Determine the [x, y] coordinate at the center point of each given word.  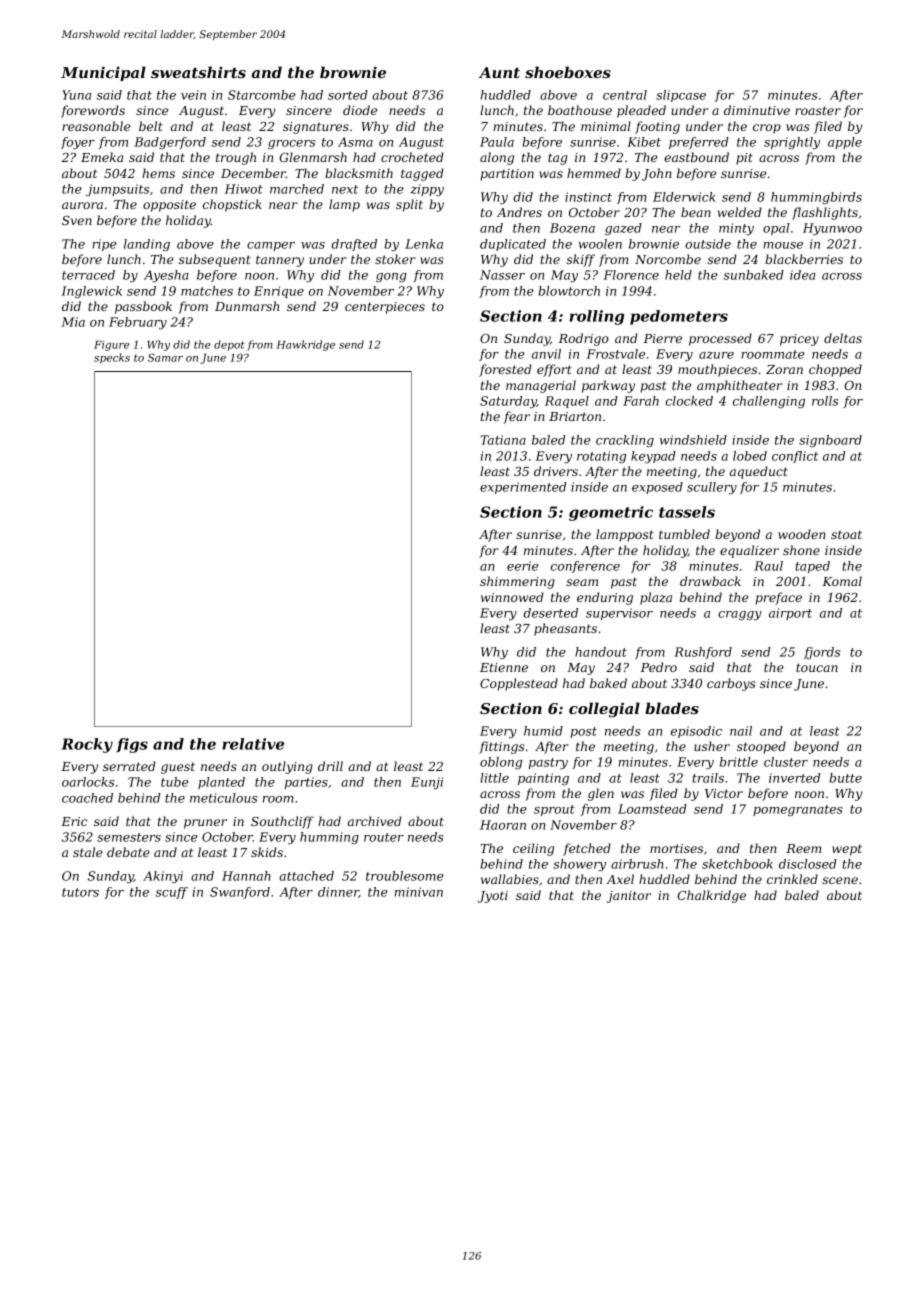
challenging [769, 402]
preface [778, 598]
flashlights [825, 213]
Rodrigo [584, 339]
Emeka [102, 157]
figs [132, 745]
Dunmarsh [247, 306]
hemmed [594, 173]
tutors [80, 892]
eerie [523, 566]
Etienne [504, 667]
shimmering [517, 582]
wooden [802, 534]
